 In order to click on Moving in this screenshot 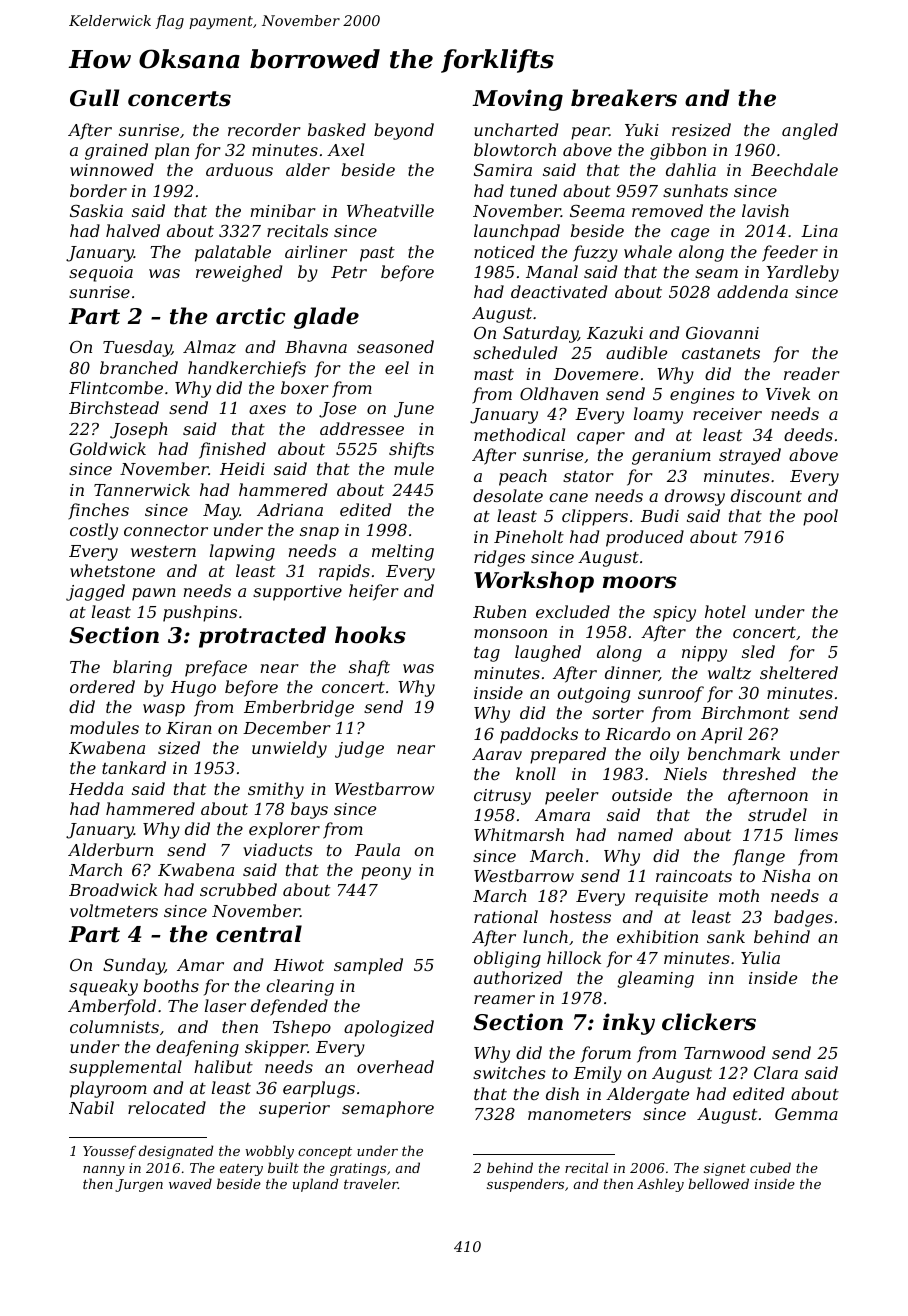, I will do `click(517, 100)`.
